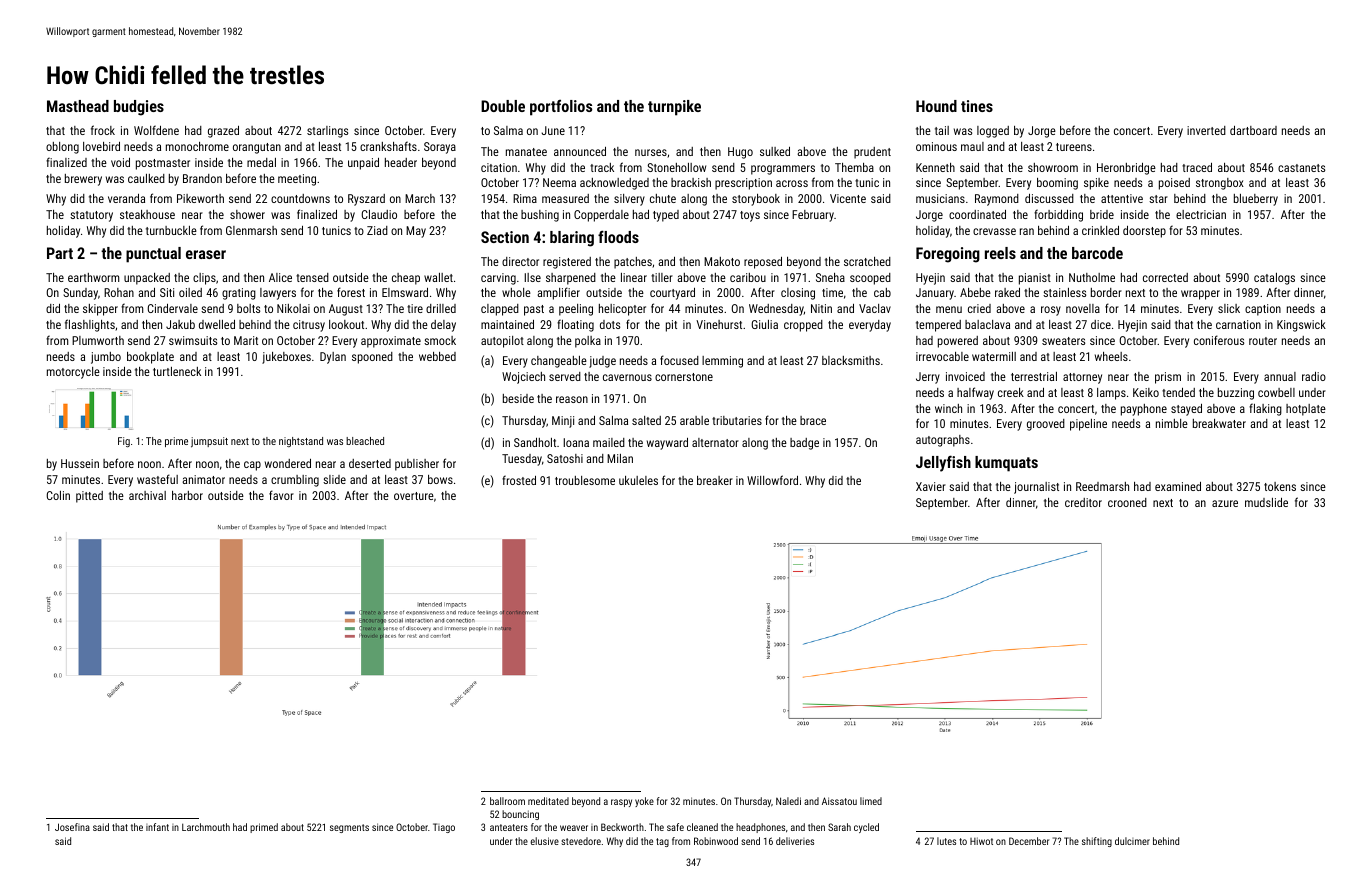 Image resolution: width=1372 pixels, height=887 pixels. I want to click on budgies, so click(139, 108).
